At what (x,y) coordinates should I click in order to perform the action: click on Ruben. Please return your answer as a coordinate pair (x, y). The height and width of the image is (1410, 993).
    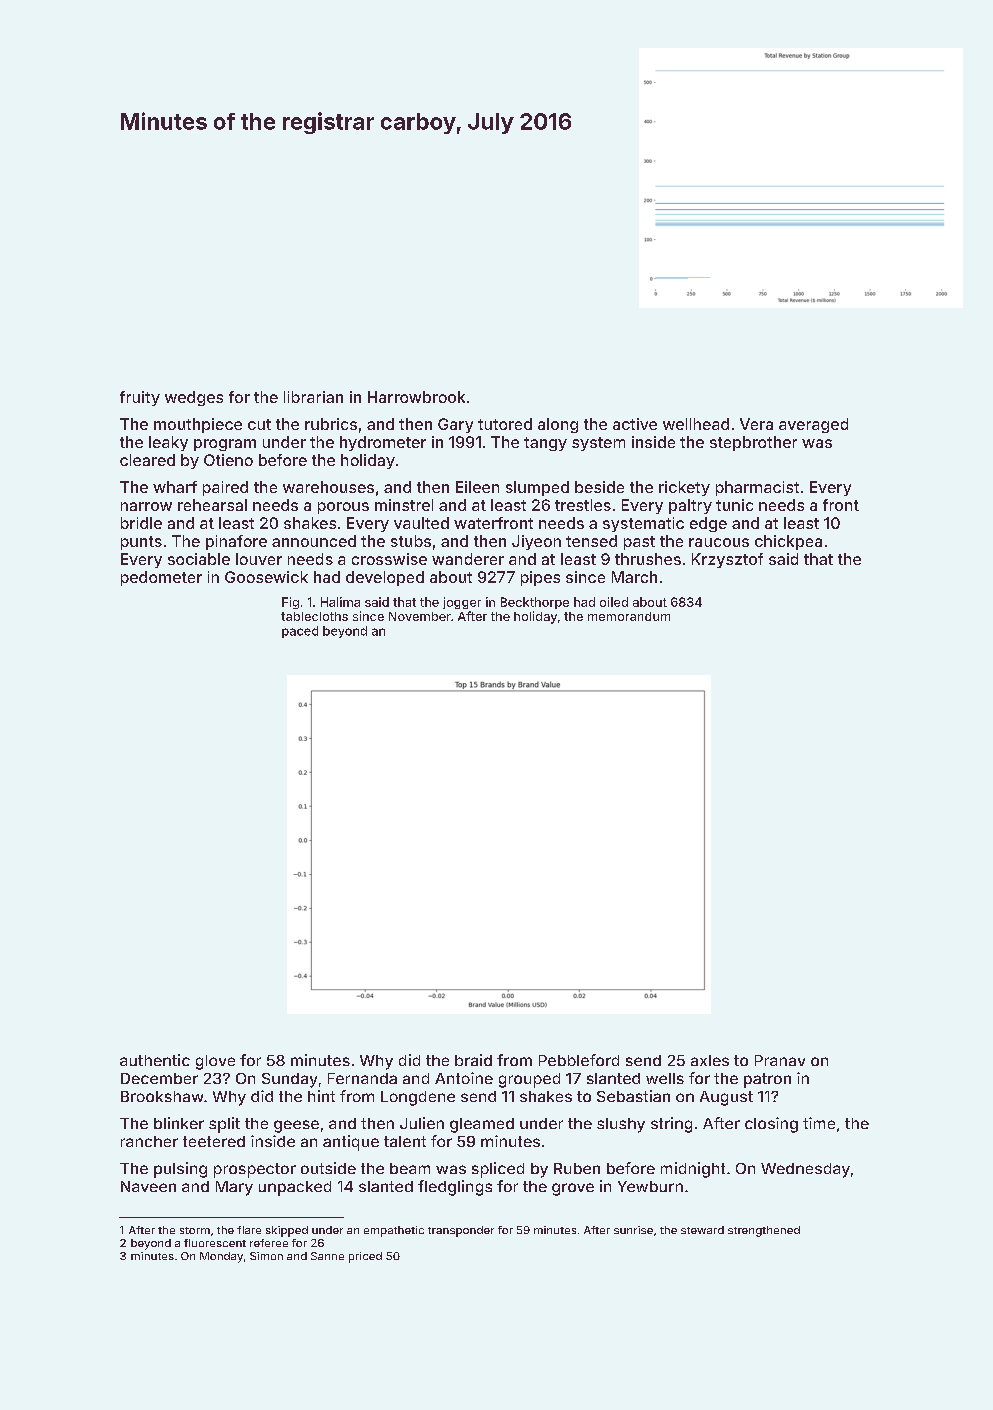
    Looking at the image, I should click on (577, 1168).
